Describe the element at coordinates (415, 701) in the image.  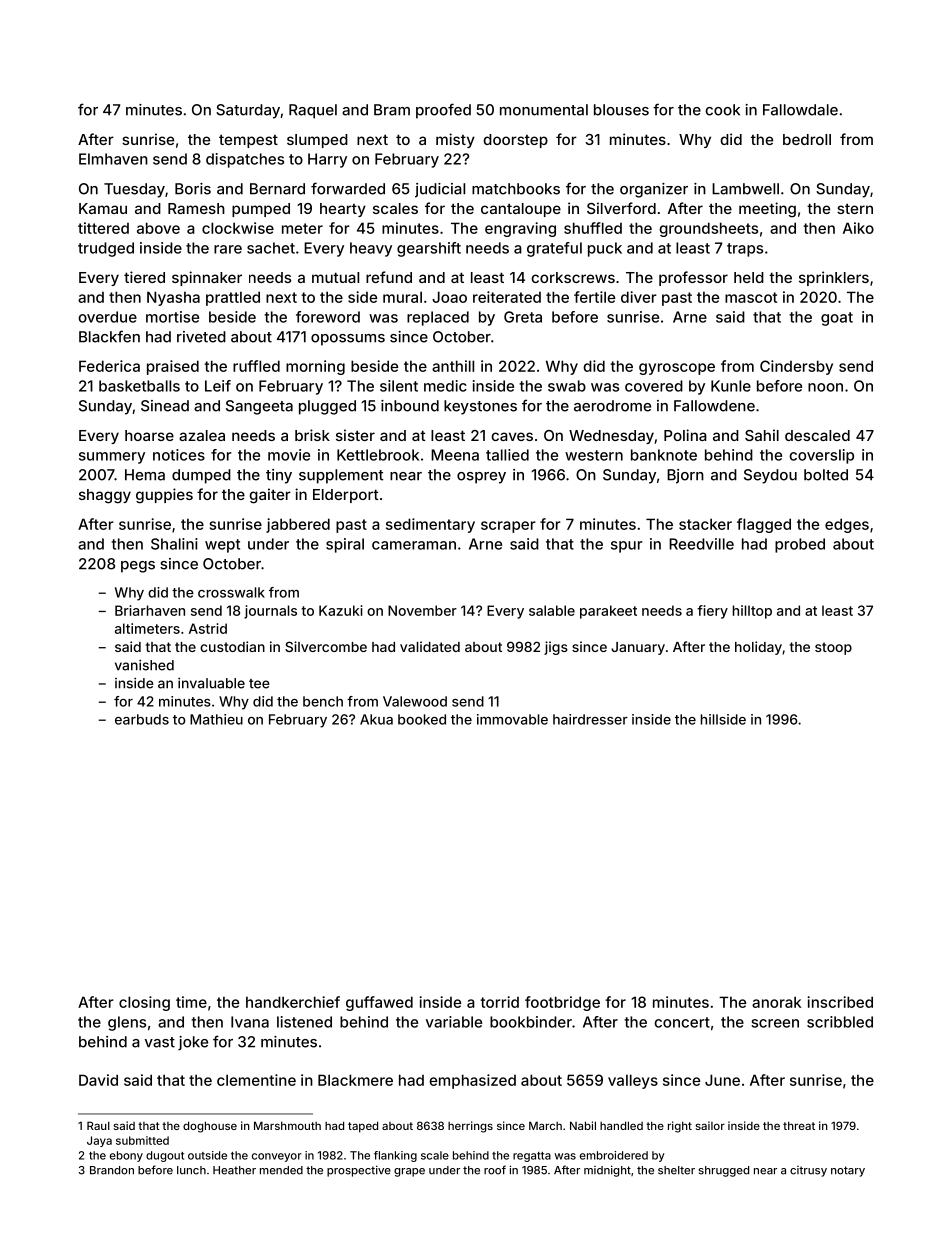
I see `Valewood` at that location.
